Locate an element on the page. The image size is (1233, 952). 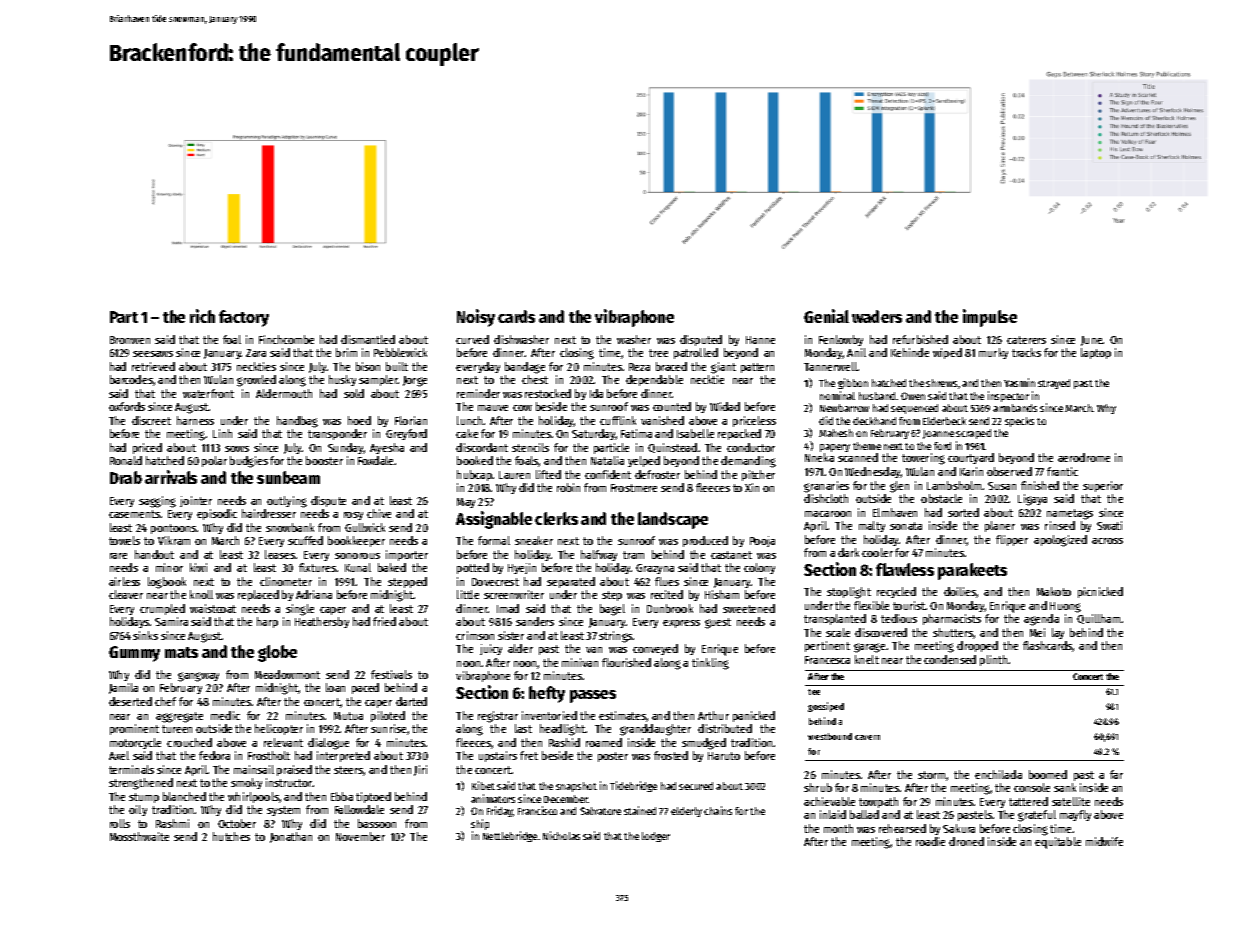
shrub is located at coordinates (818, 787).
